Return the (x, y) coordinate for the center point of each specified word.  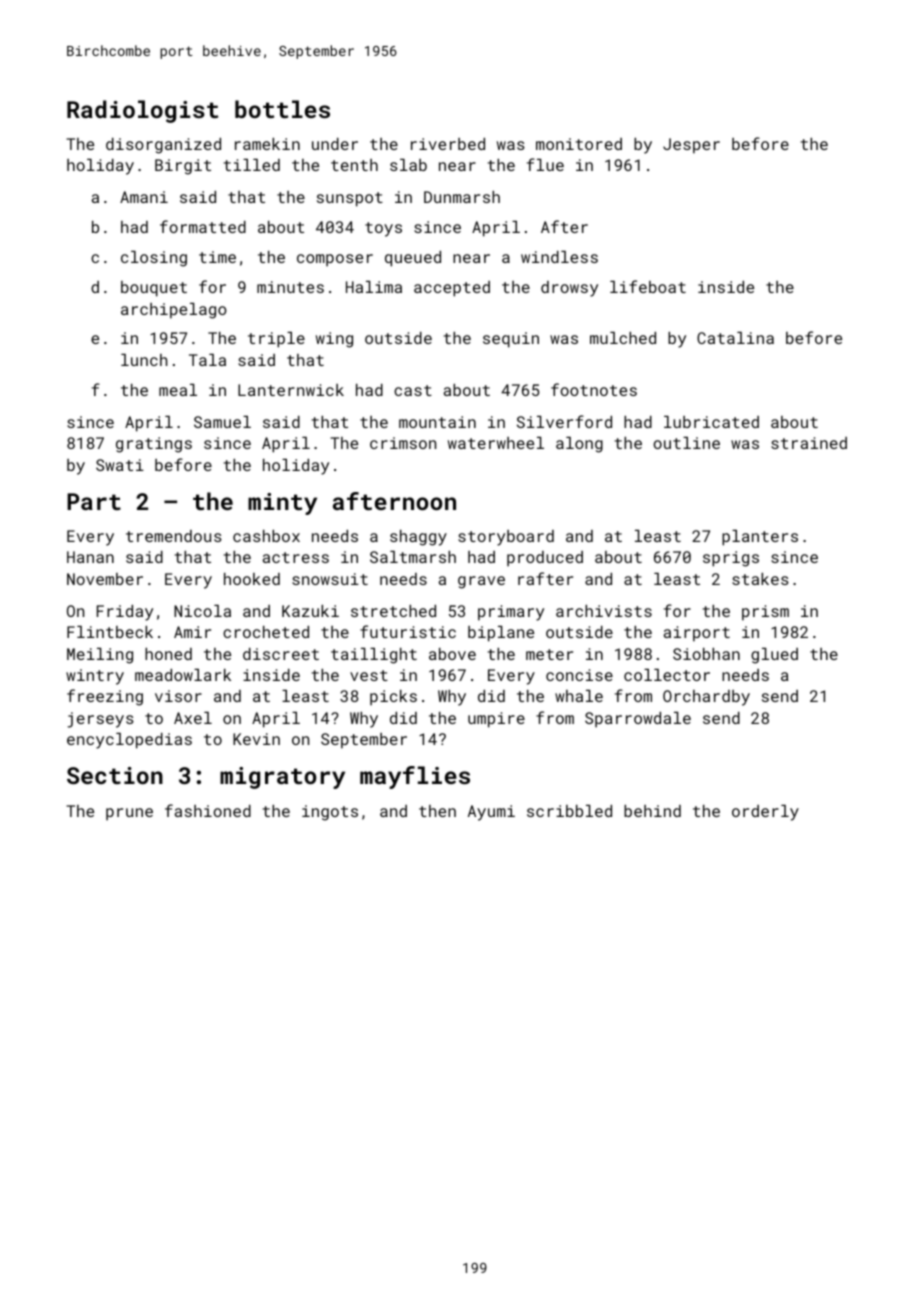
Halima (374, 287)
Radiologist (142, 111)
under (335, 144)
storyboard (506, 538)
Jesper (691, 146)
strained (809, 443)
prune (129, 814)
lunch (144, 360)
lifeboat (648, 286)
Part (94, 501)
